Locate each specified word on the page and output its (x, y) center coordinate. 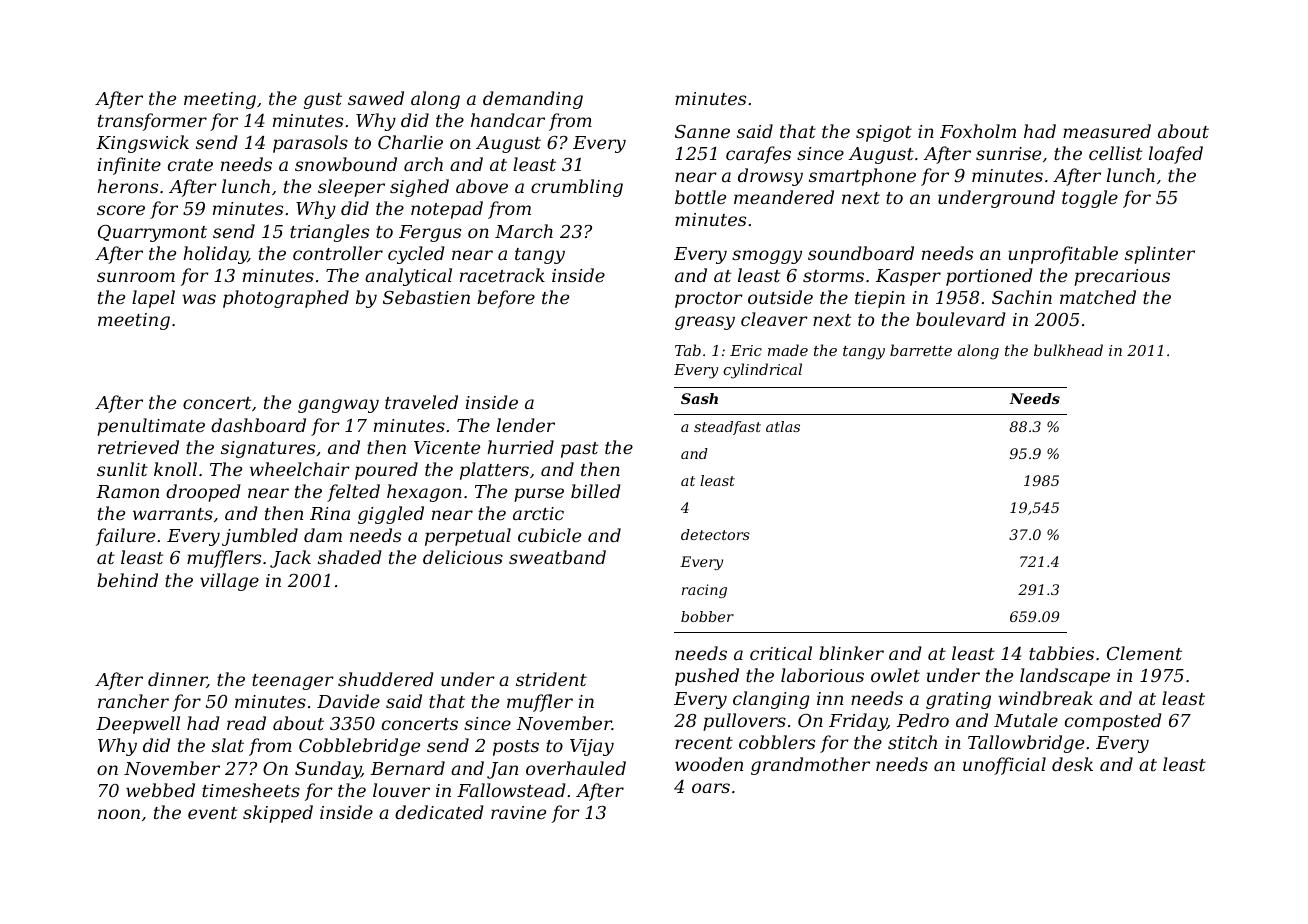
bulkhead (1068, 350)
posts (516, 748)
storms (833, 276)
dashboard (258, 425)
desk (1072, 764)
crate (190, 165)
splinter (1160, 255)
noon (119, 814)
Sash (699, 398)
